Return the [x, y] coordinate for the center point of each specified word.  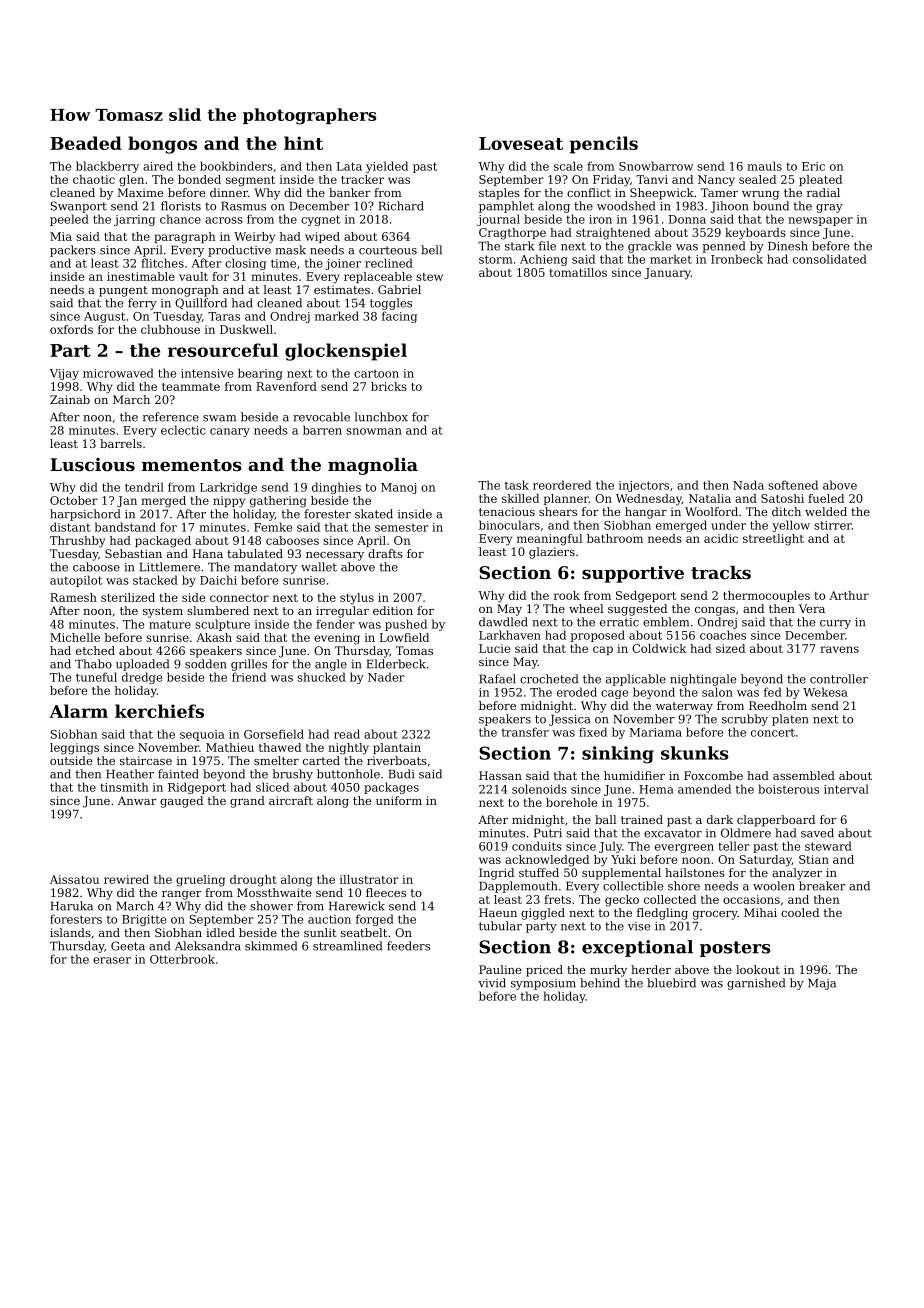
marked [337, 316]
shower [271, 906]
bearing [260, 374]
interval [846, 789]
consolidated [830, 259]
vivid [492, 983]
